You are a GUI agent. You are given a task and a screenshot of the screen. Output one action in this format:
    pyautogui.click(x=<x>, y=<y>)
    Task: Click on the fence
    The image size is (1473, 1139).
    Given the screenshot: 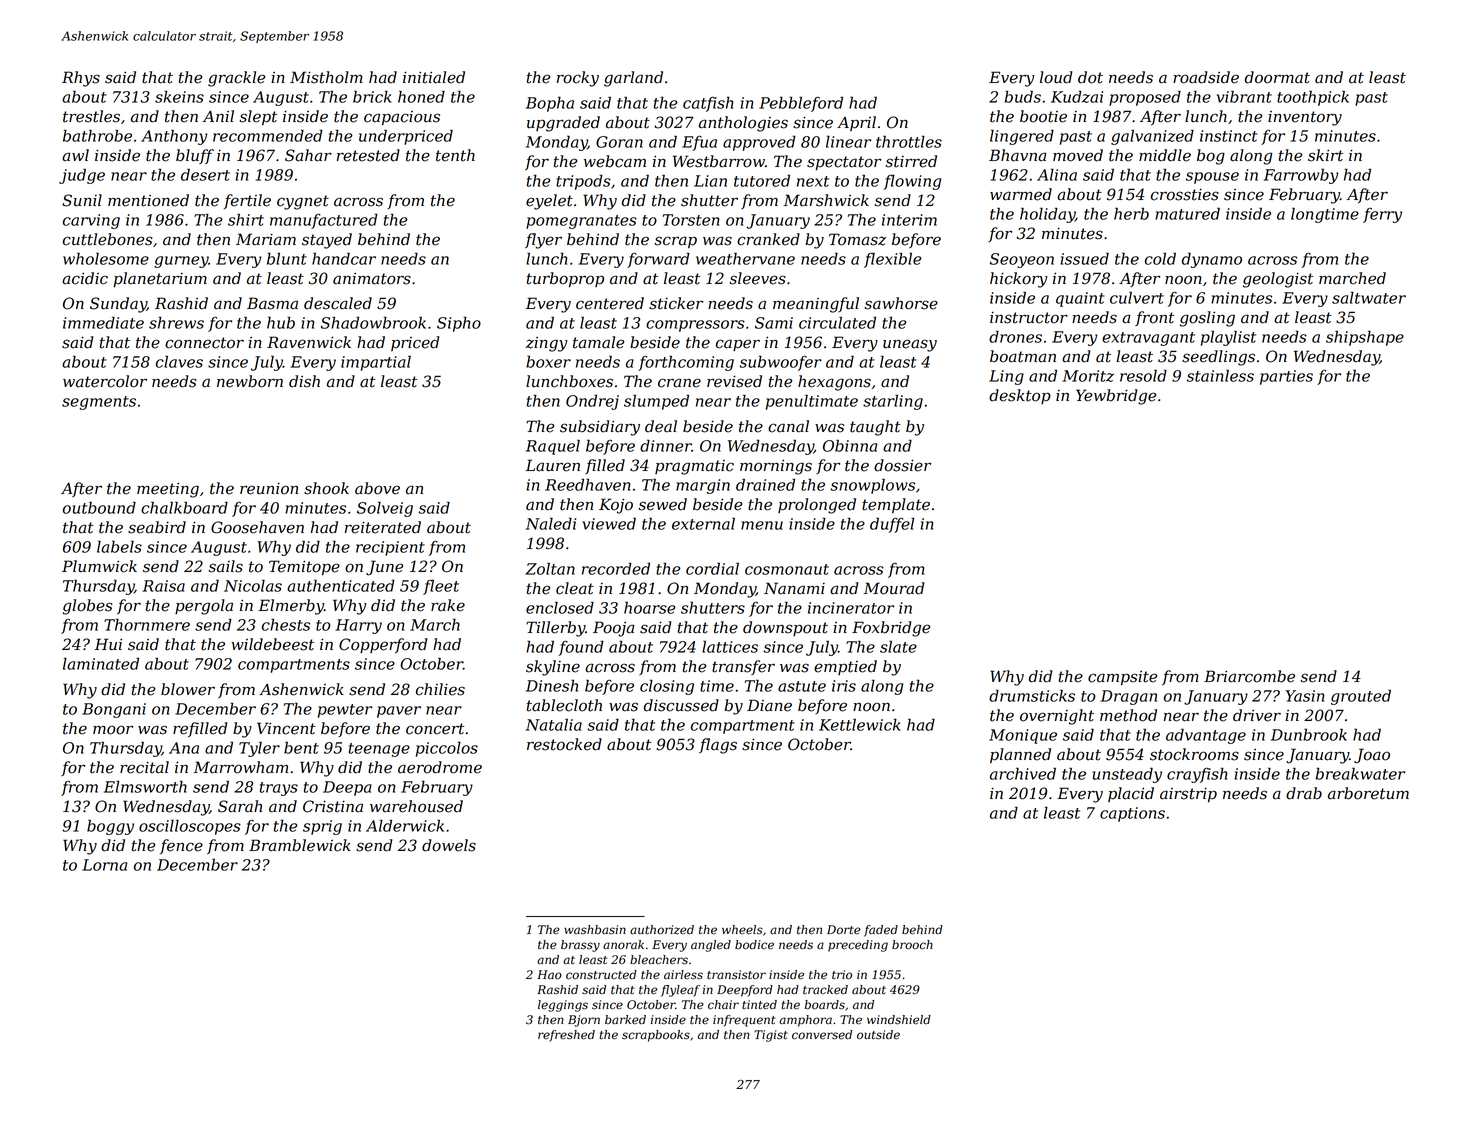 What is the action you would take?
    pyautogui.click(x=181, y=846)
